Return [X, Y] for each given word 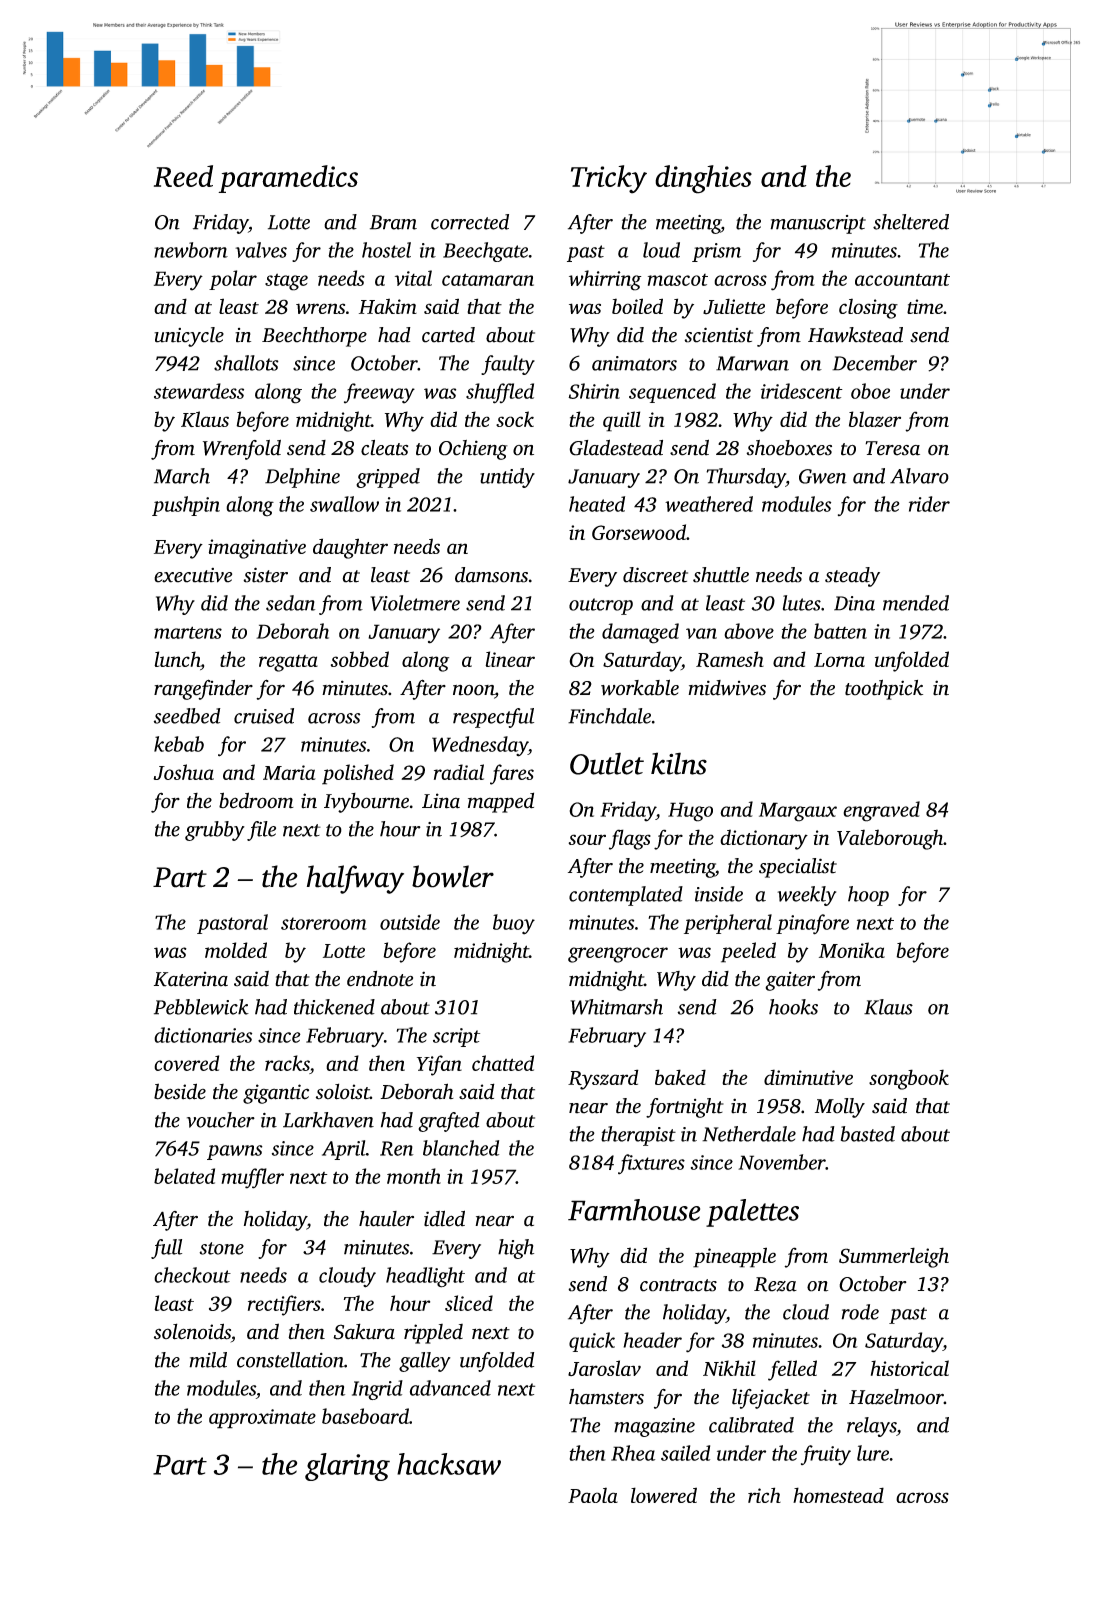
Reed [183, 176]
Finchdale [609, 716]
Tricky [609, 179]
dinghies [703, 179]
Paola [593, 1495]
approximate [262, 1419]
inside [719, 894]
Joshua [183, 772]
